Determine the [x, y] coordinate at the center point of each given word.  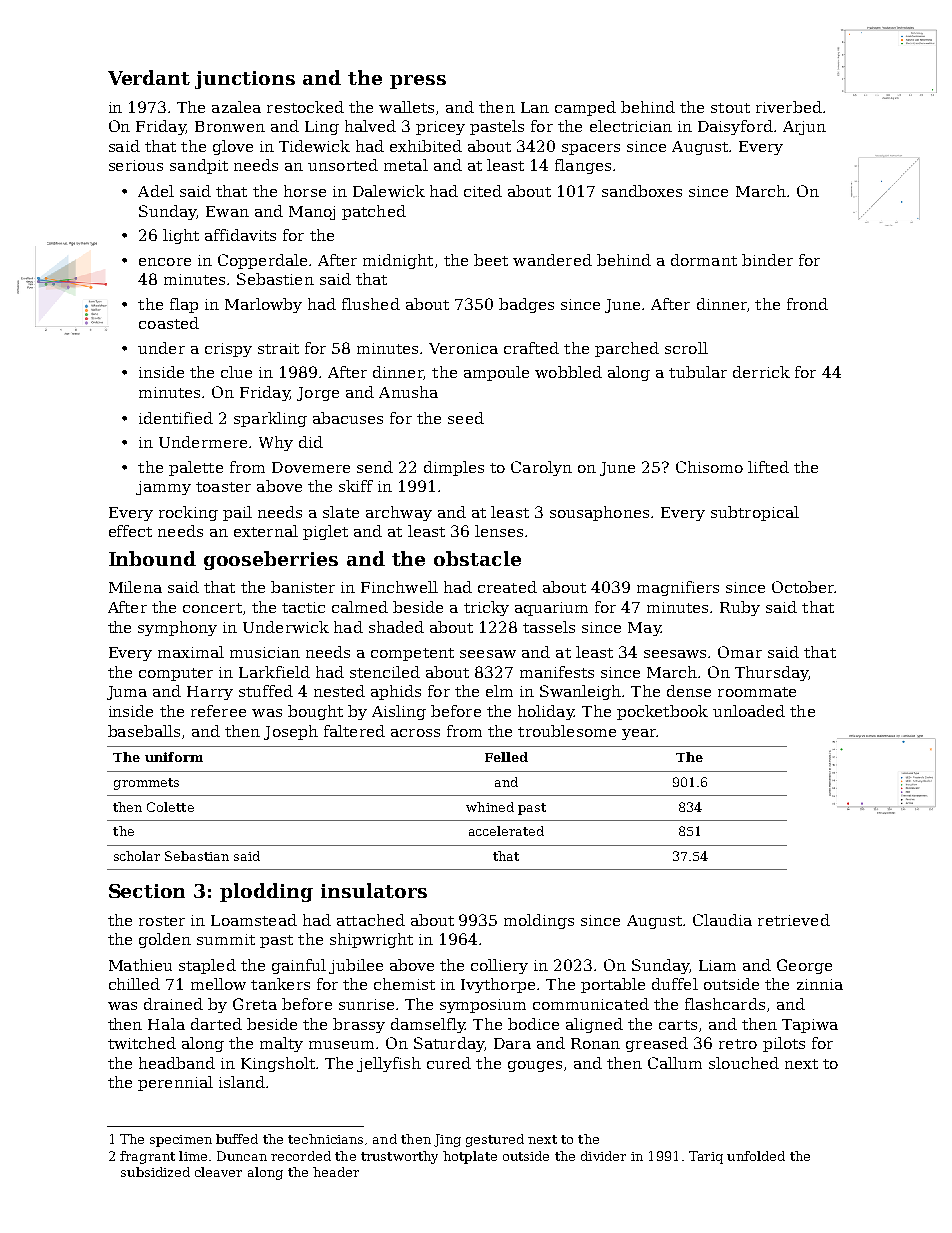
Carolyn [541, 468]
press [418, 82]
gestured [495, 1140]
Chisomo [709, 467]
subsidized [155, 1172]
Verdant [149, 77]
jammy [163, 488]
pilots [784, 1044]
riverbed [789, 107]
